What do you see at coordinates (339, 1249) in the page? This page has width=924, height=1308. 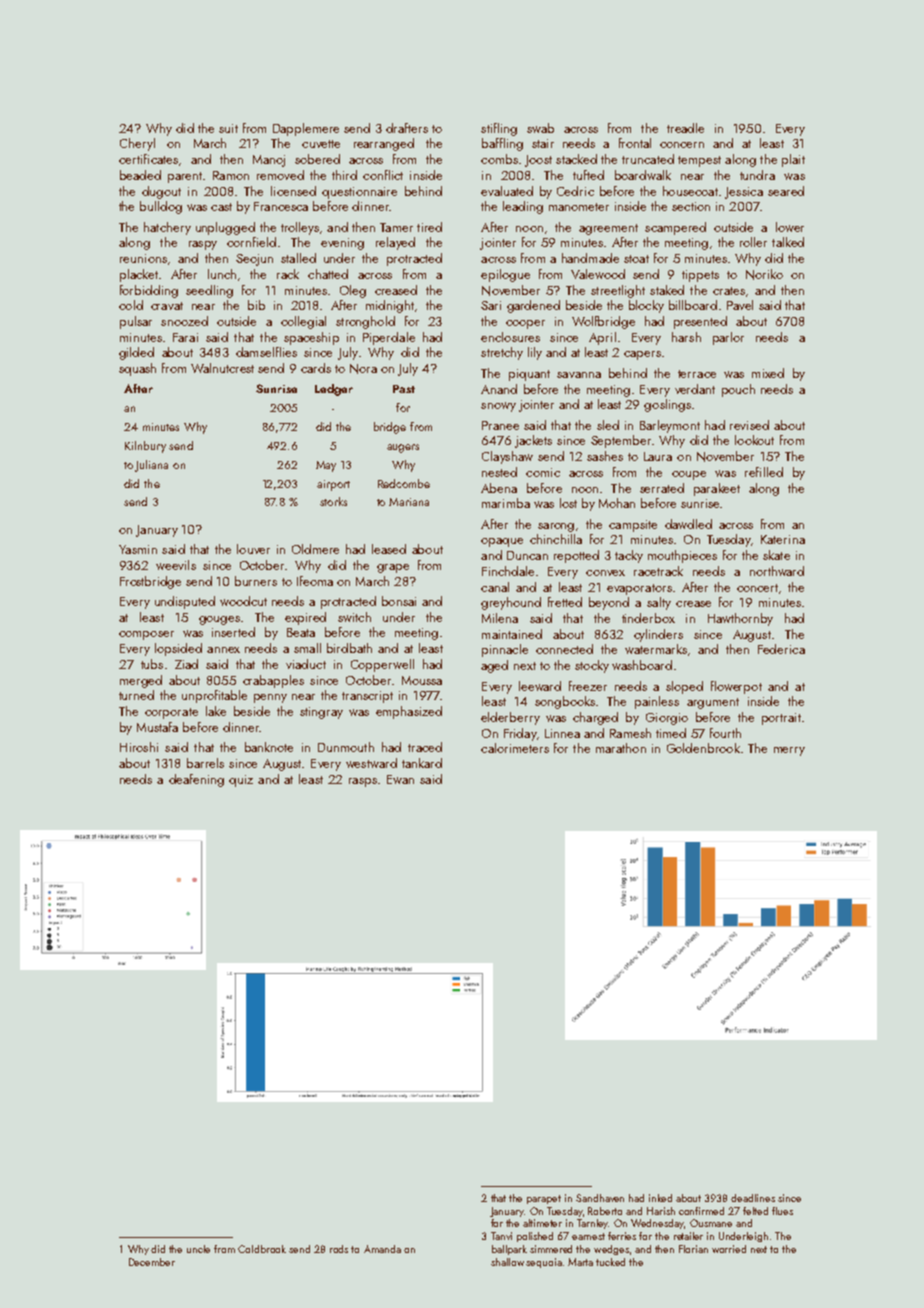 I see `rods` at bounding box center [339, 1249].
